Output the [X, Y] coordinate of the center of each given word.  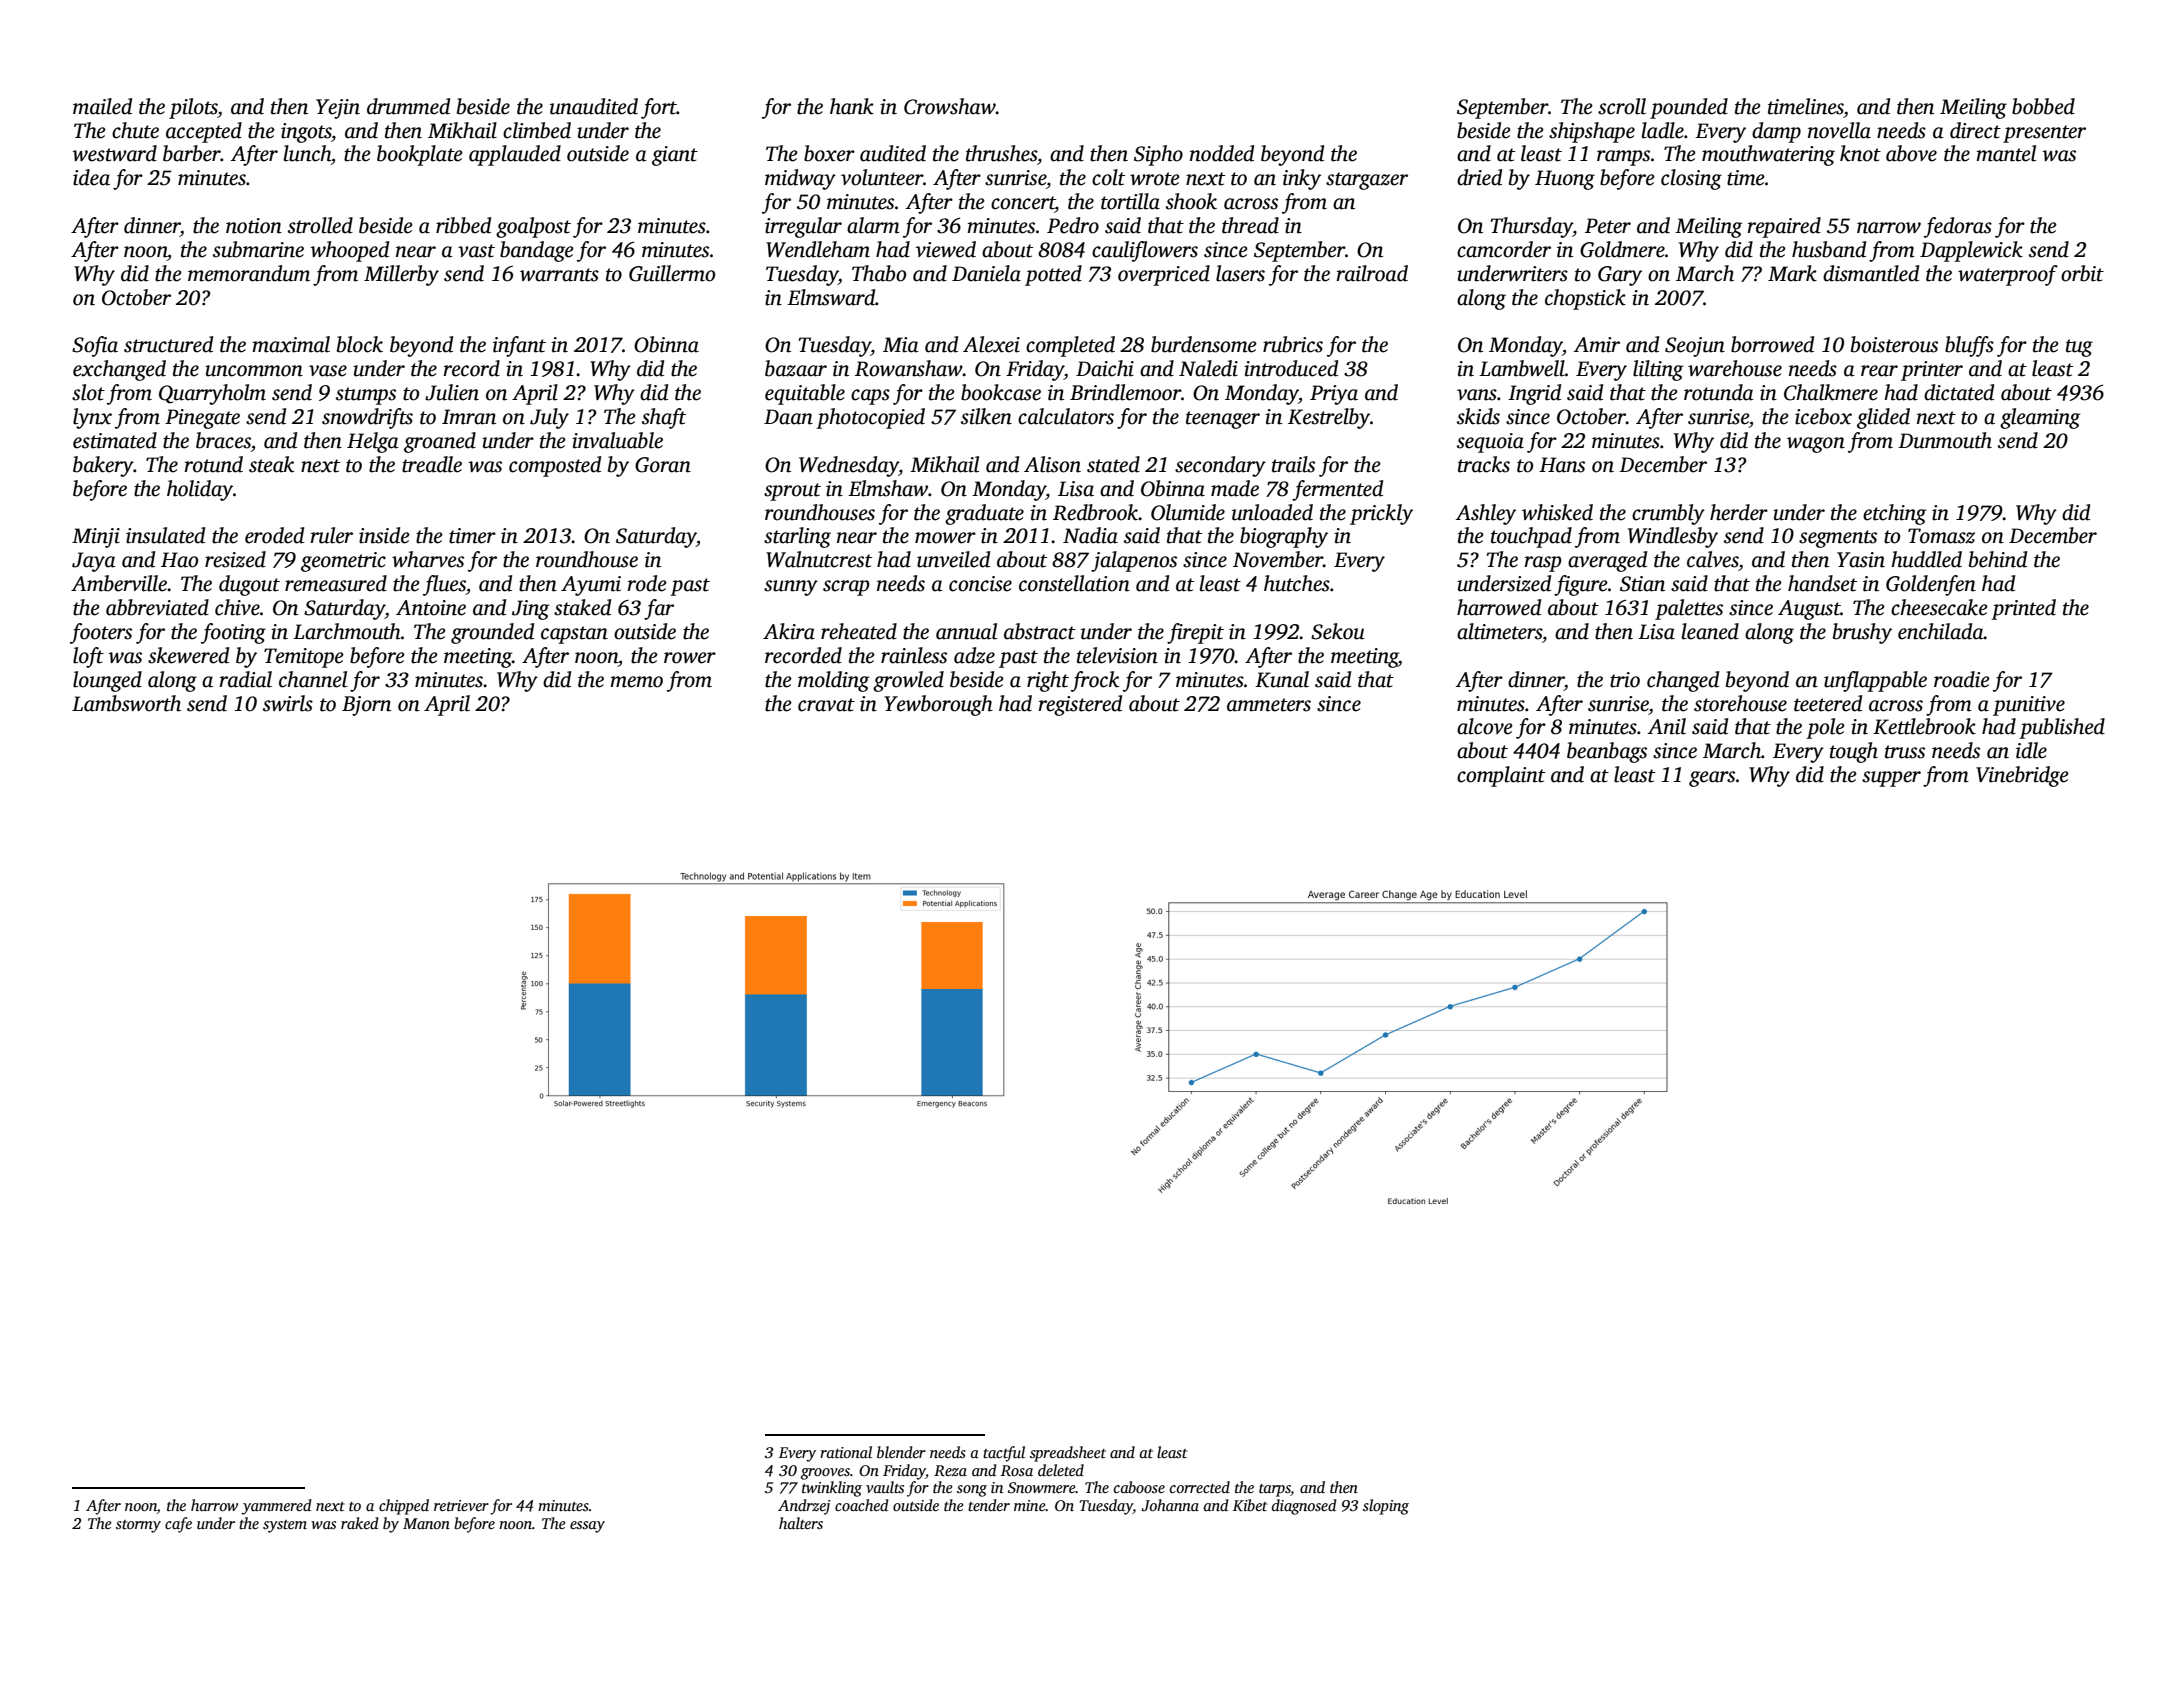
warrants [559, 275]
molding [834, 681]
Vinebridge [2022, 776]
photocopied [870, 418]
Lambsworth [126, 703]
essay [587, 1527]
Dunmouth [1945, 440]
